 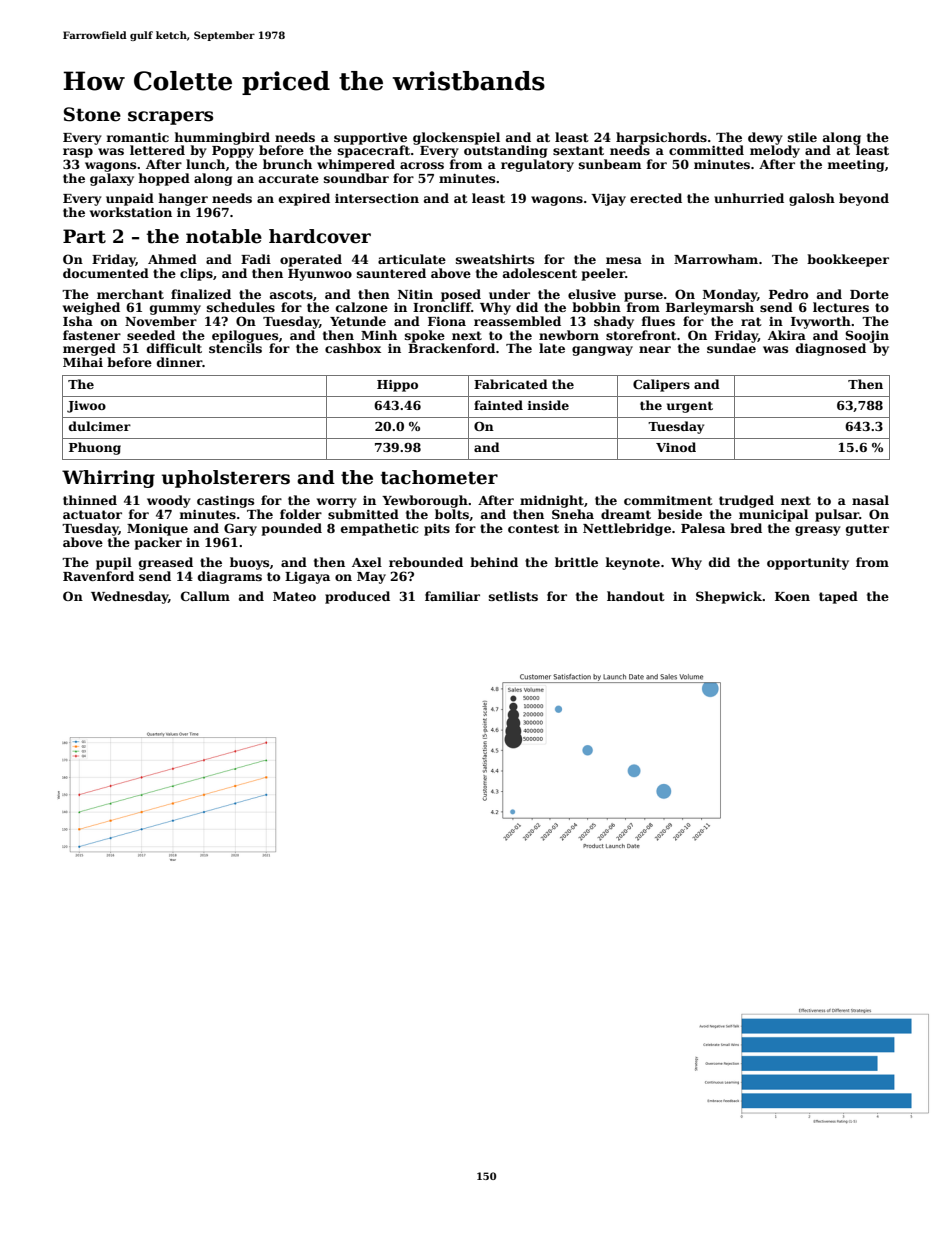 I want to click on clips, so click(x=196, y=274).
